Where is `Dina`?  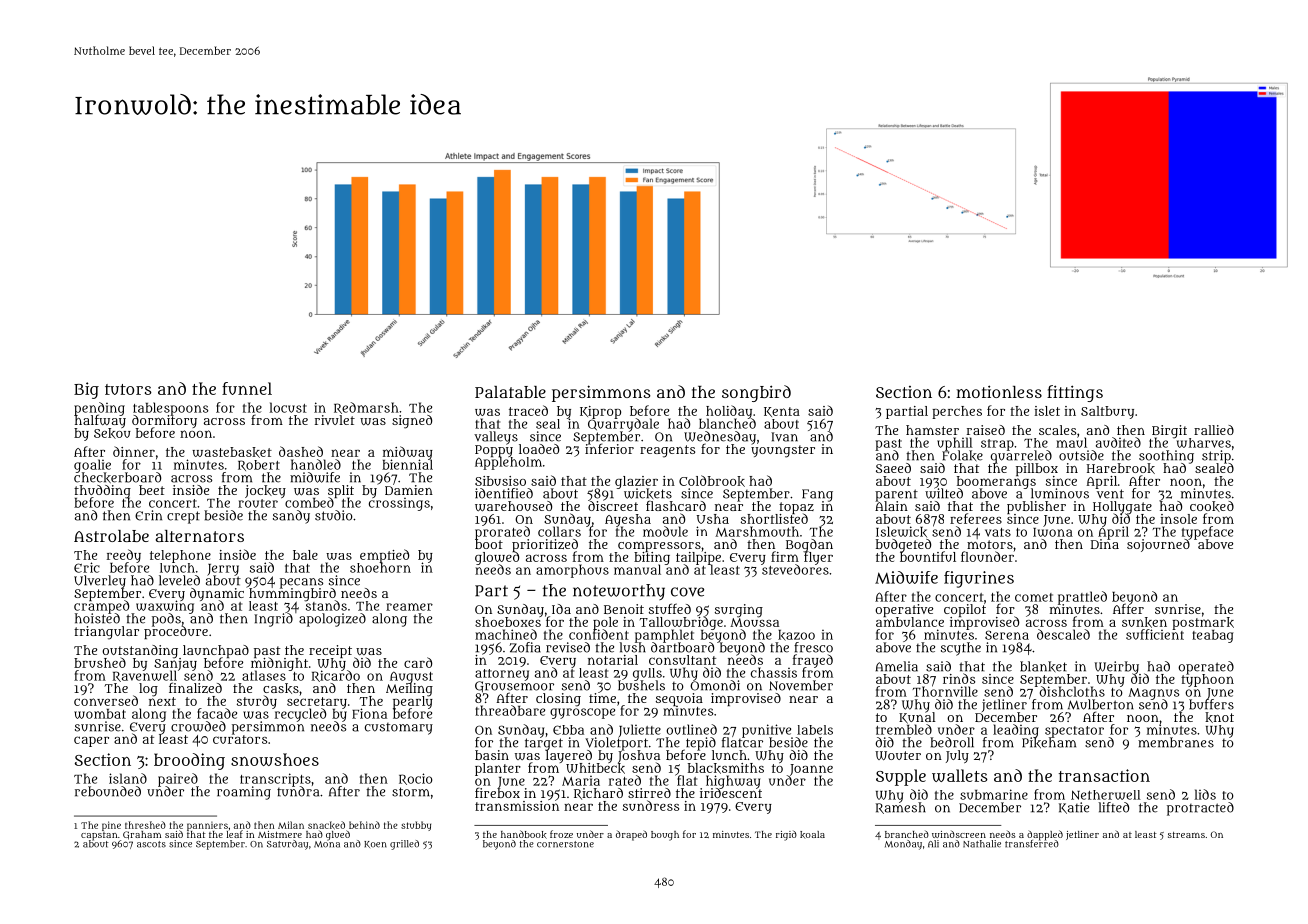
Dina is located at coordinates (1105, 544).
